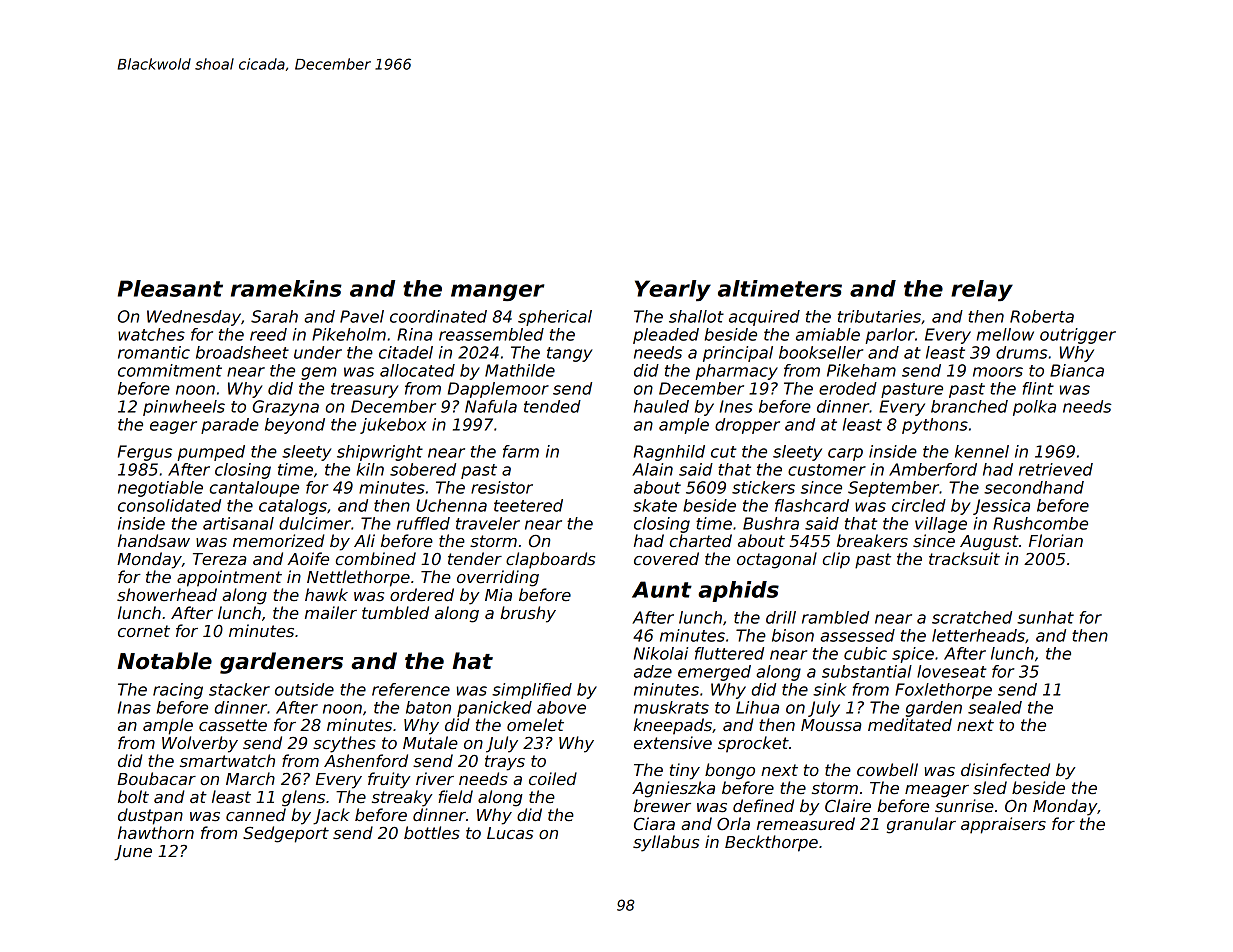 This page has height=952, width=1233. Describe the element at coordinates (982, 290) in the page. I see `relay` at that location.
